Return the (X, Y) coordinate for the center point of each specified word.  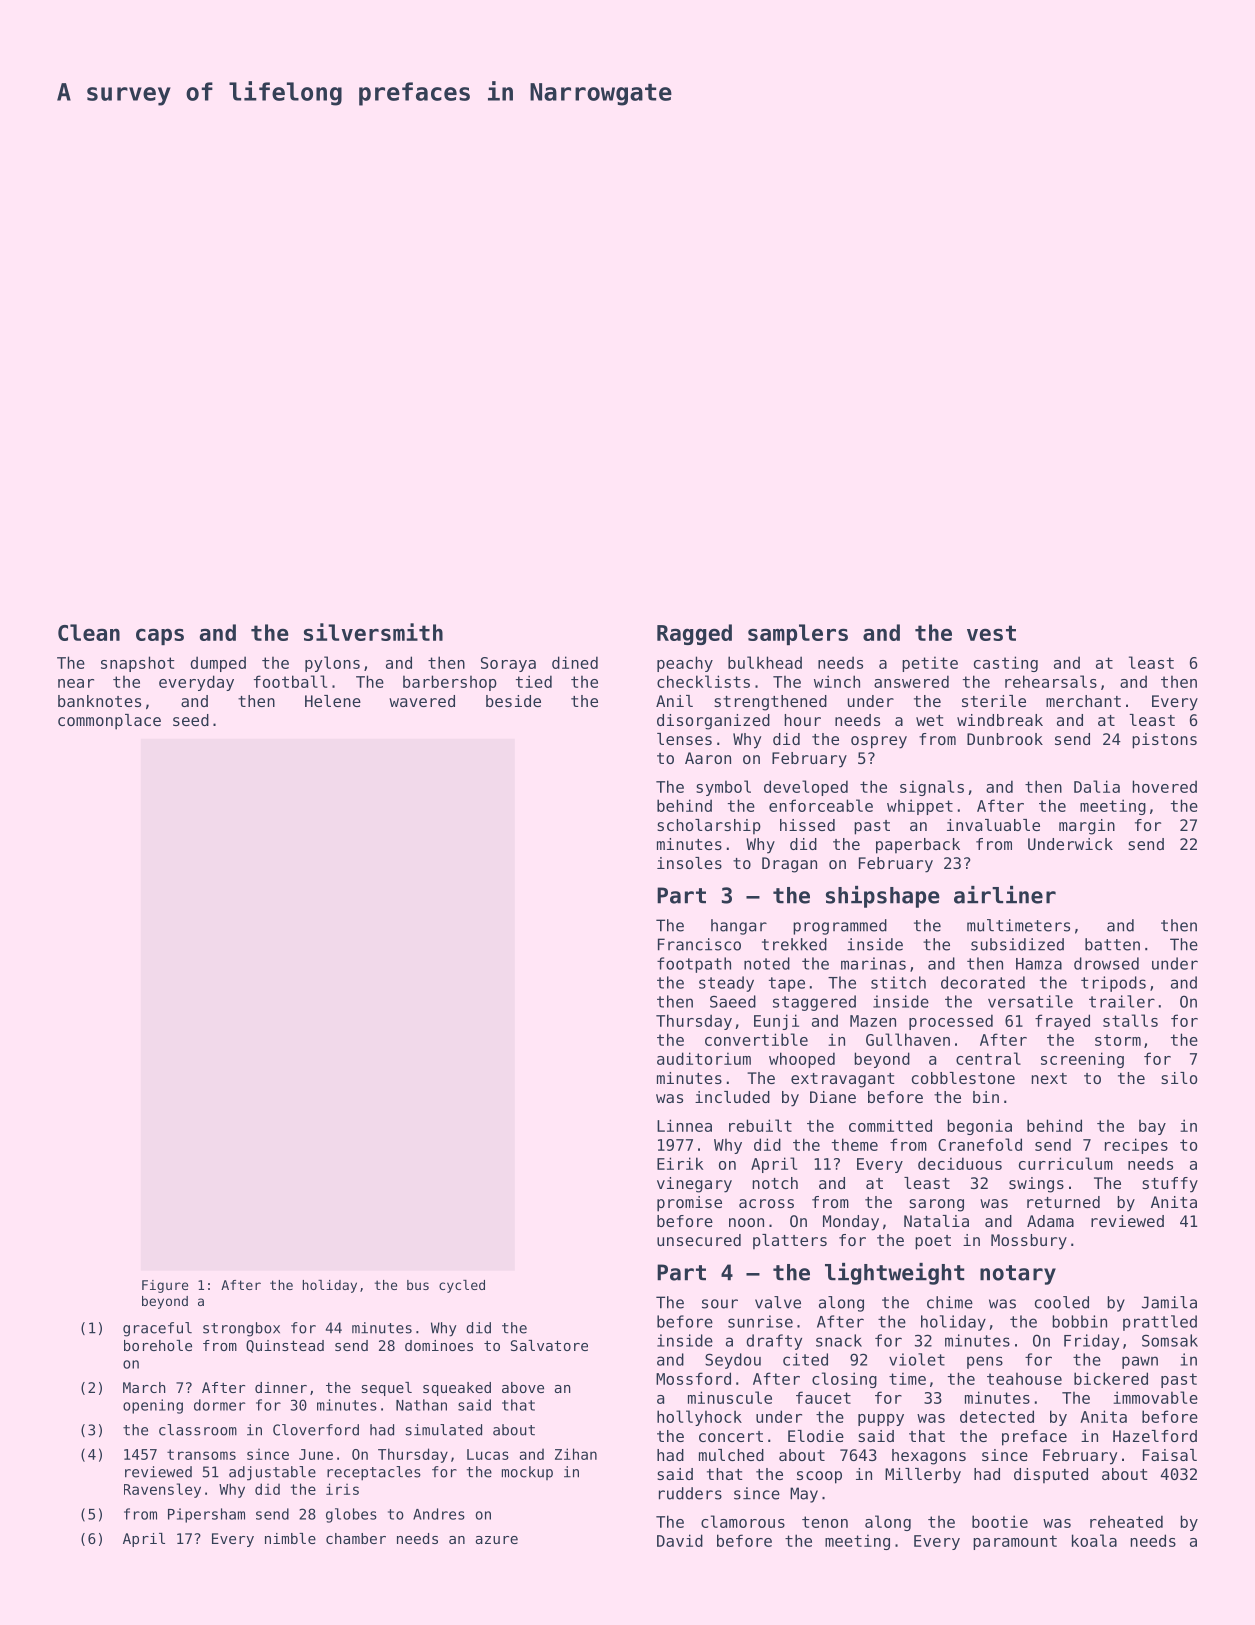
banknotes (99, 701)
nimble (290, 1538)
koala (1094, 1540)
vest (991, 633)
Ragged (694, 634)
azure (497, 1540)
